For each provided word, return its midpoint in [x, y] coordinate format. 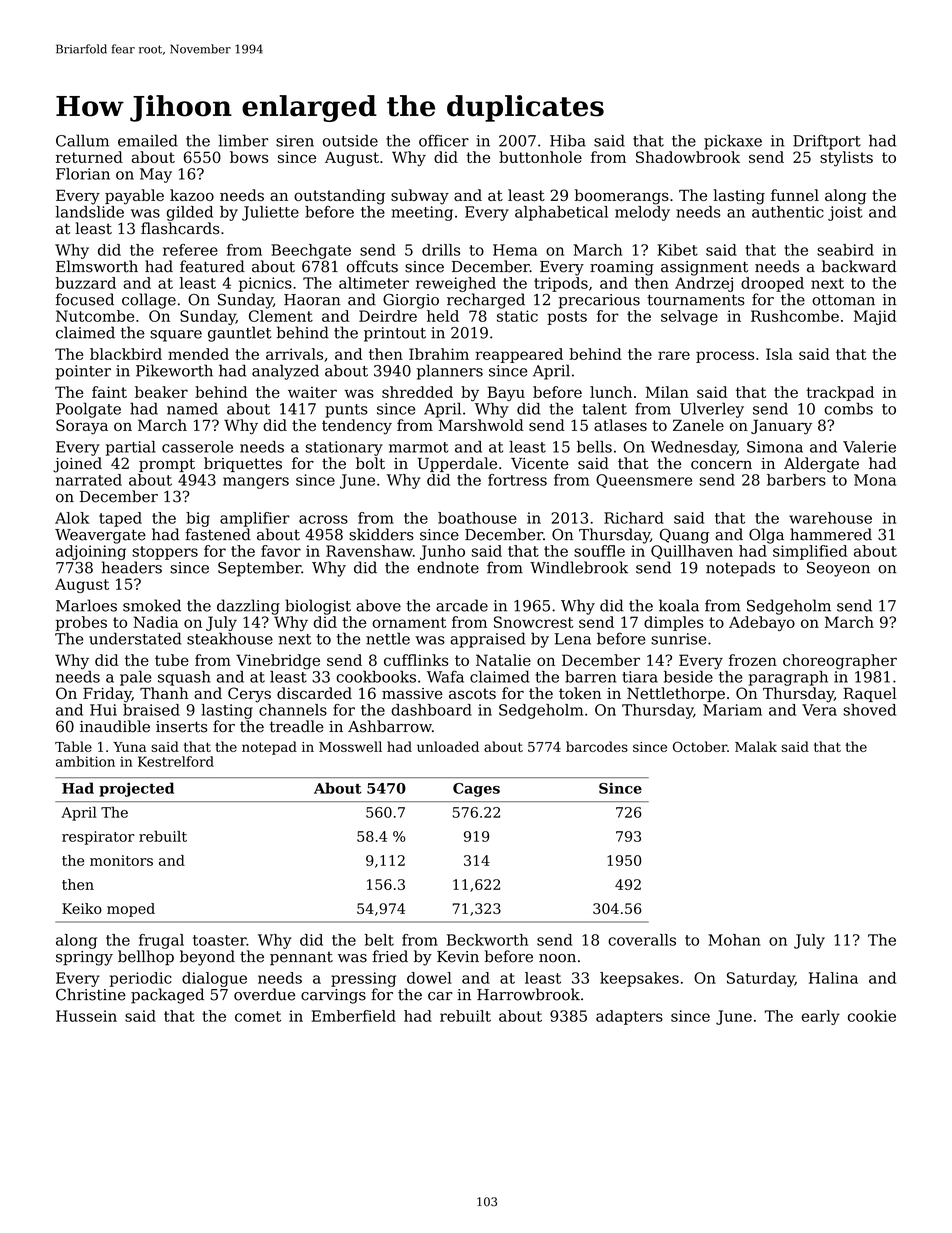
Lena [573, 639]
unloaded [448, 746]
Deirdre [388, 316]
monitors [121, 860]
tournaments [695, 300]
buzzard [85, 283]
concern [721, 464]
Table [73, 746]
